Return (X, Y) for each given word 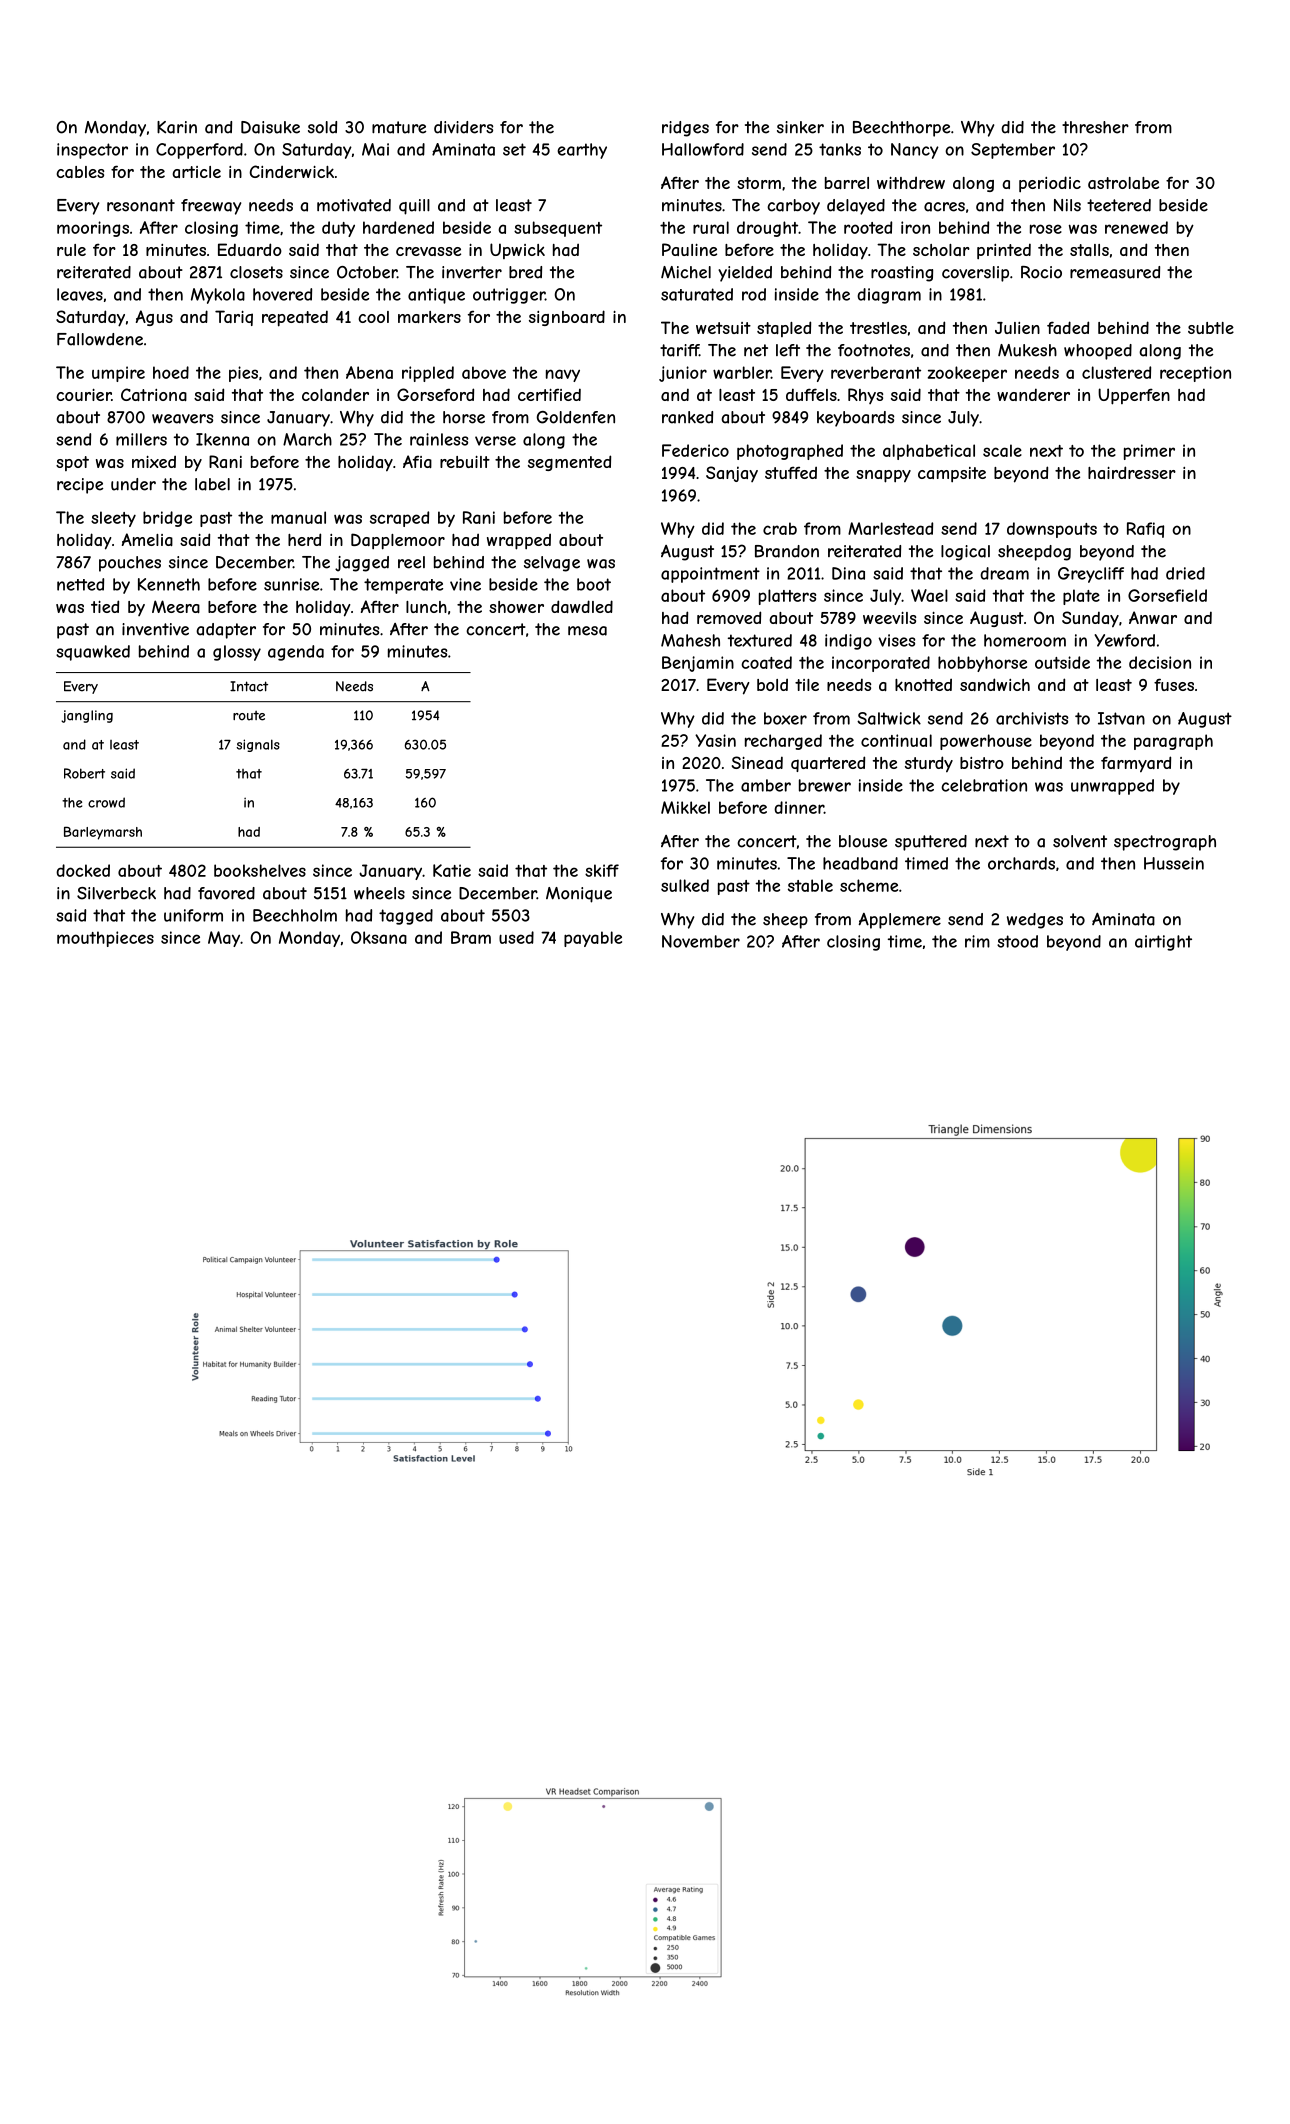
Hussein (1174, 863)
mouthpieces (105, 939)
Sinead (757, 762)
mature (399, 127)
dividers (463, 127)
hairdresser (1132, 472)
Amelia (147, 539)
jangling (87, 716)
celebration (984, 785)
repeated (295, 318)
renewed (1136, 227)
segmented (569, 463)
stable (810, 885)
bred (525, 272)
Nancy (915, 151)
